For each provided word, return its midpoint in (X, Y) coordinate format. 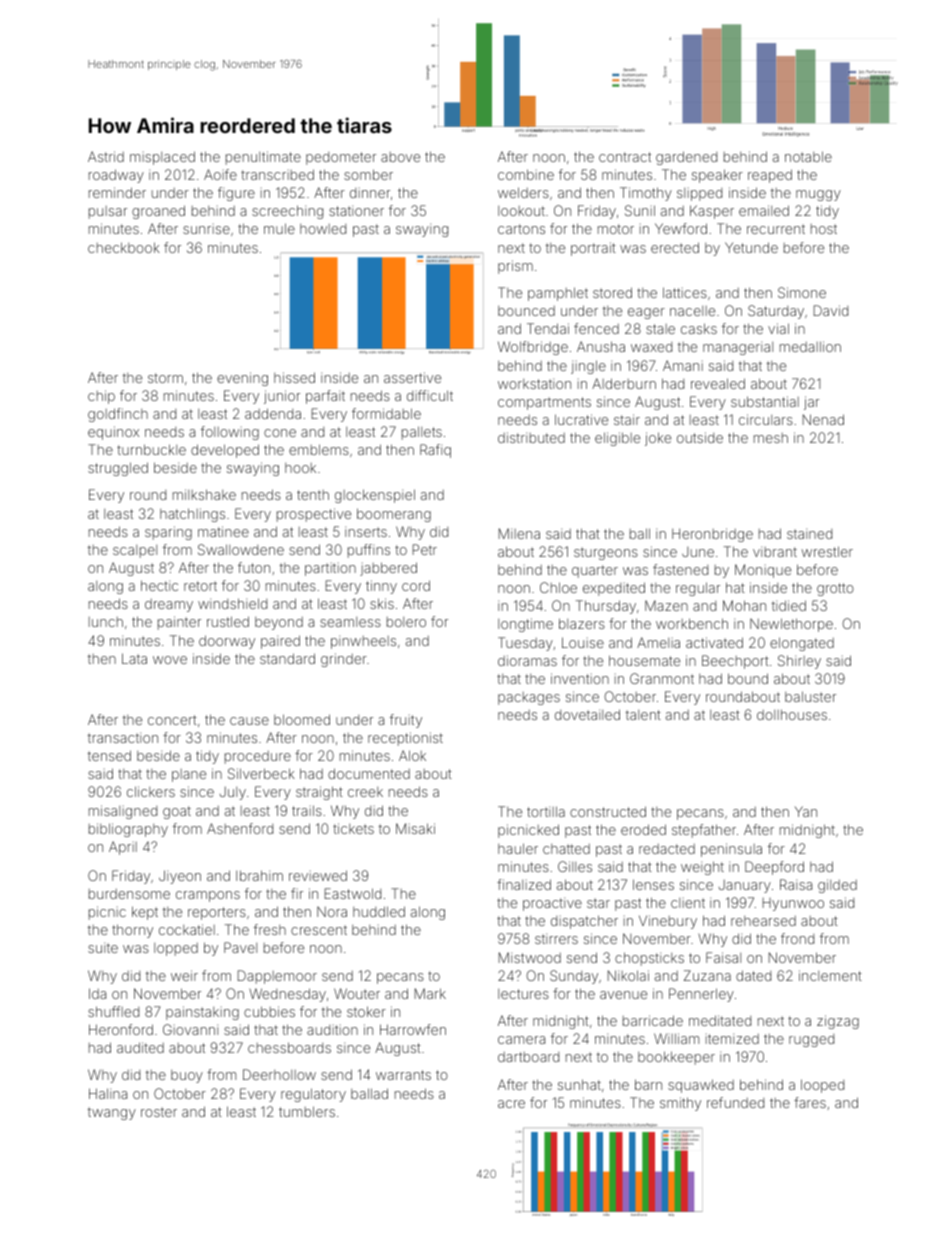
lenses (653, 884)
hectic (159, 585)
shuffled (113, 1011)
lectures (523, 994)
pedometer (341, 158)
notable (808, 156)
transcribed (277, 174)
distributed (531, 437)
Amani (683, 365)
